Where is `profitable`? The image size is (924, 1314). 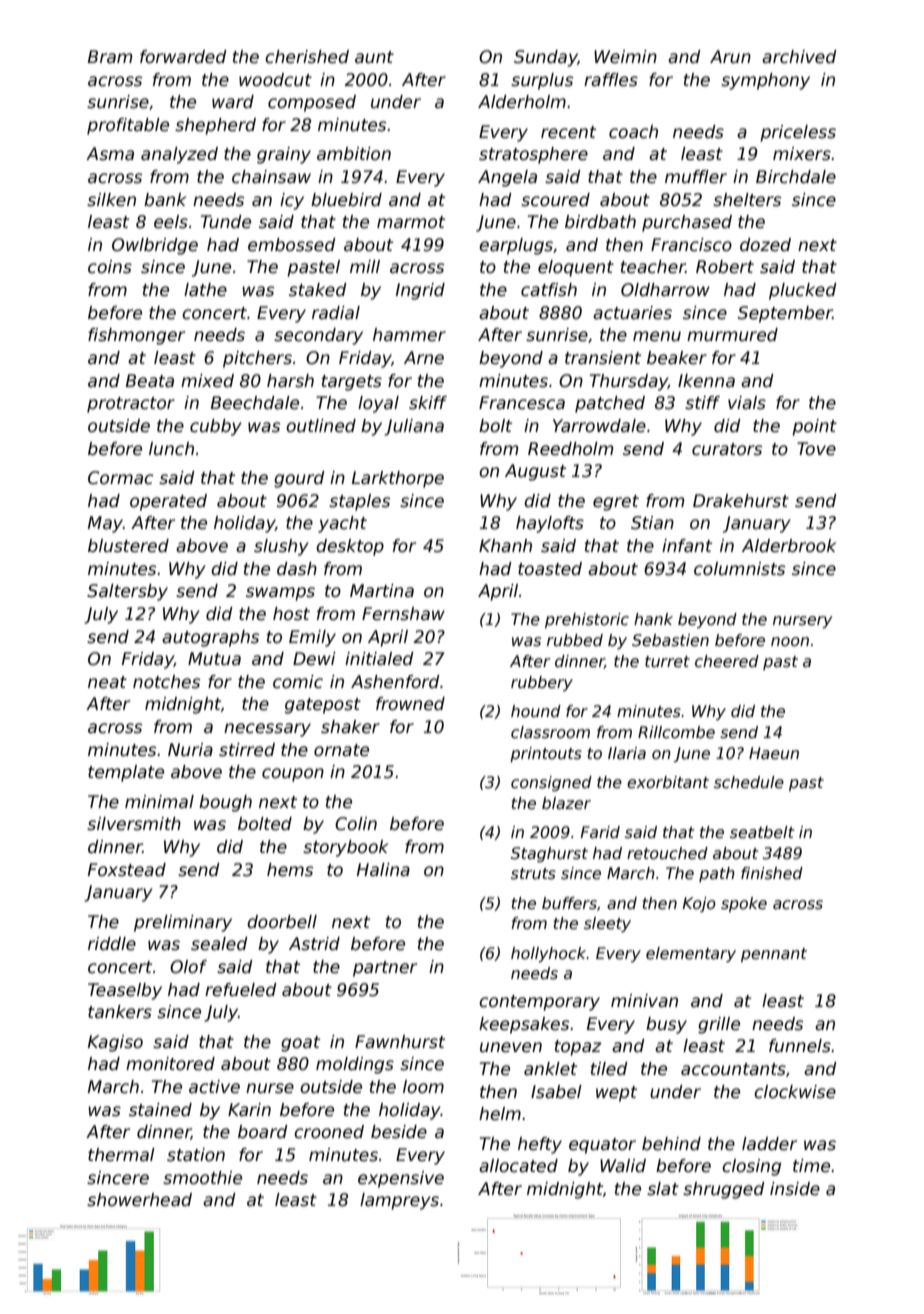
profitable is located at coordinates (128, 126).
